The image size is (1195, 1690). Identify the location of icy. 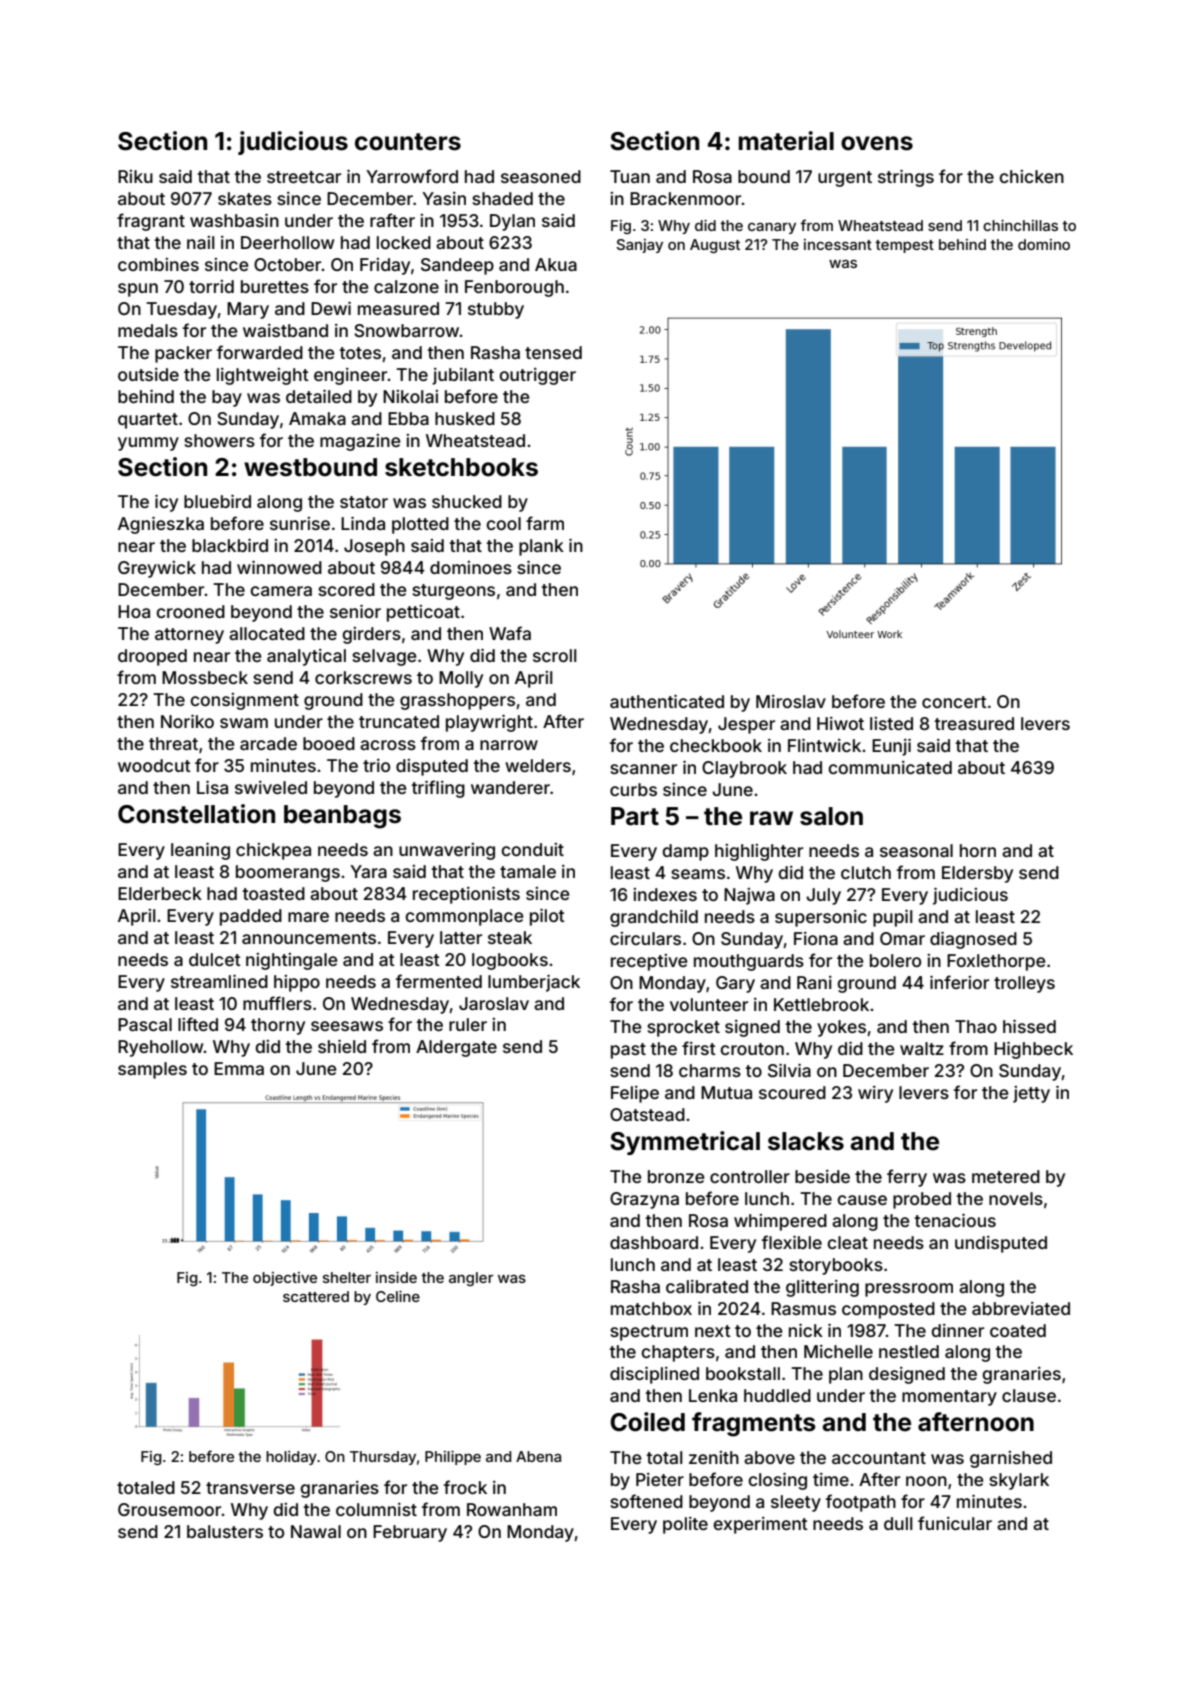
(166, 503).
